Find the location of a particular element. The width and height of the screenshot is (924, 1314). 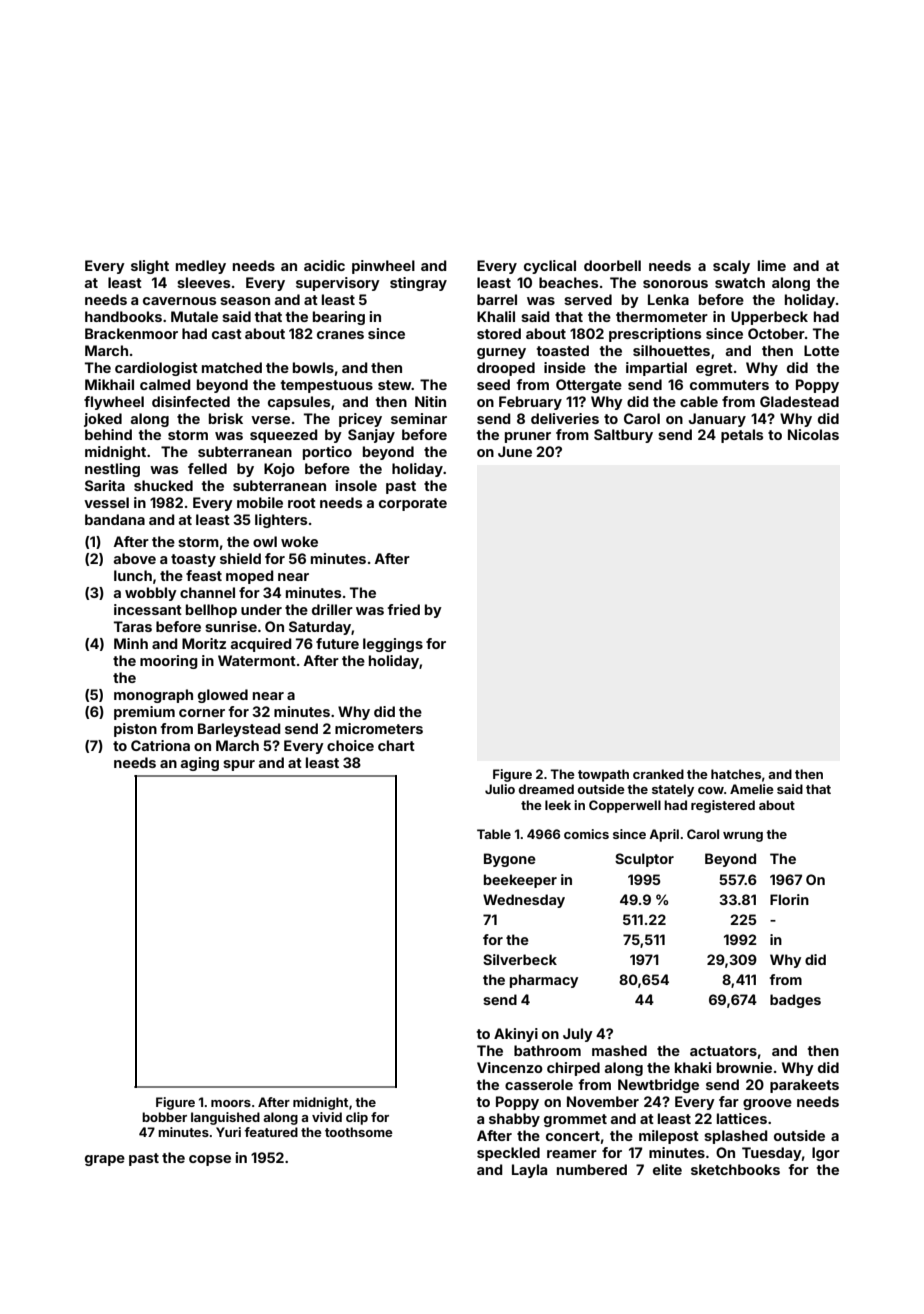

toothsome is located at coordinates (359, 1132).
